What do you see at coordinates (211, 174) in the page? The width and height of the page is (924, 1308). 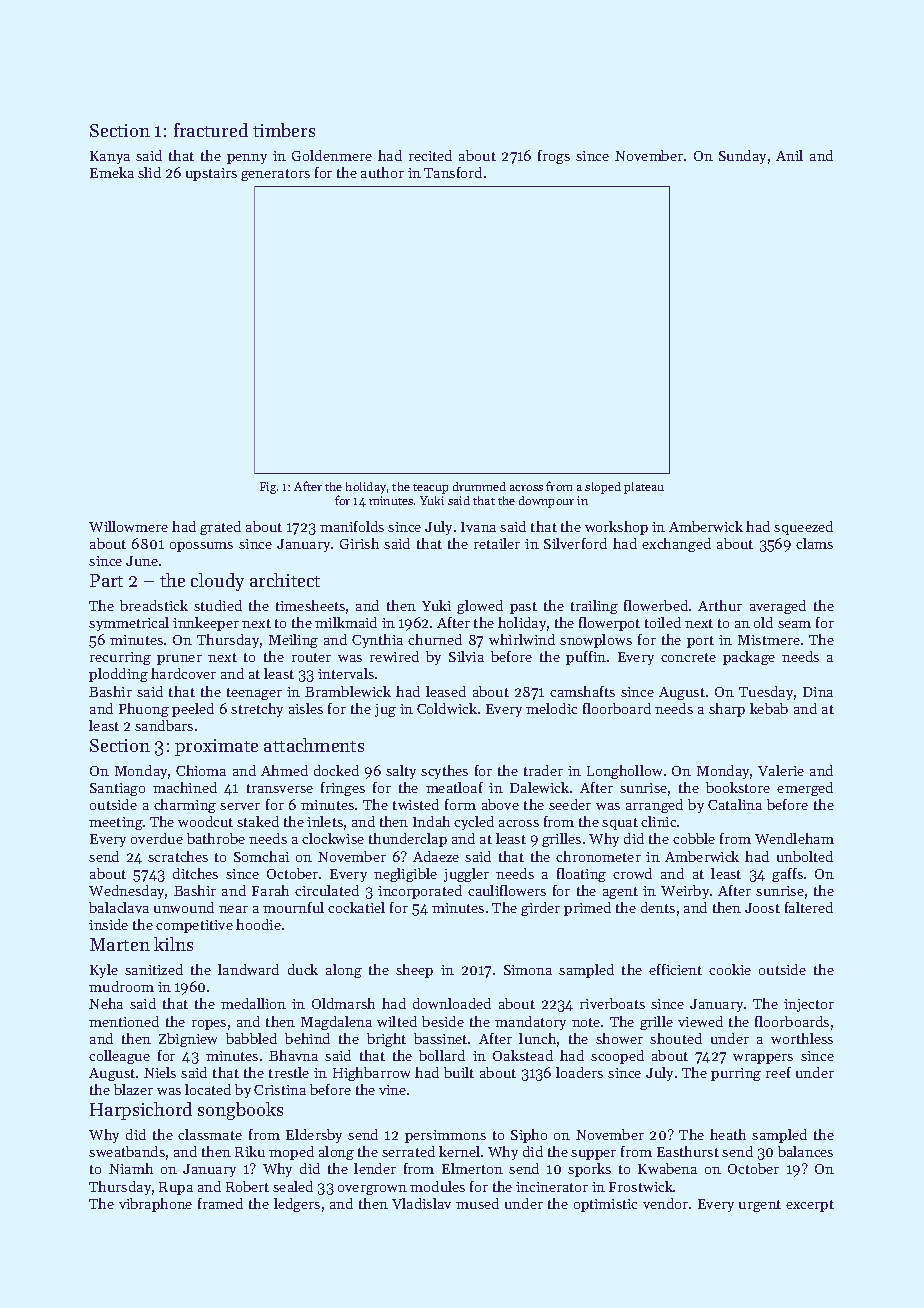 I see `upstairs` at bounding box center [211, 174].
